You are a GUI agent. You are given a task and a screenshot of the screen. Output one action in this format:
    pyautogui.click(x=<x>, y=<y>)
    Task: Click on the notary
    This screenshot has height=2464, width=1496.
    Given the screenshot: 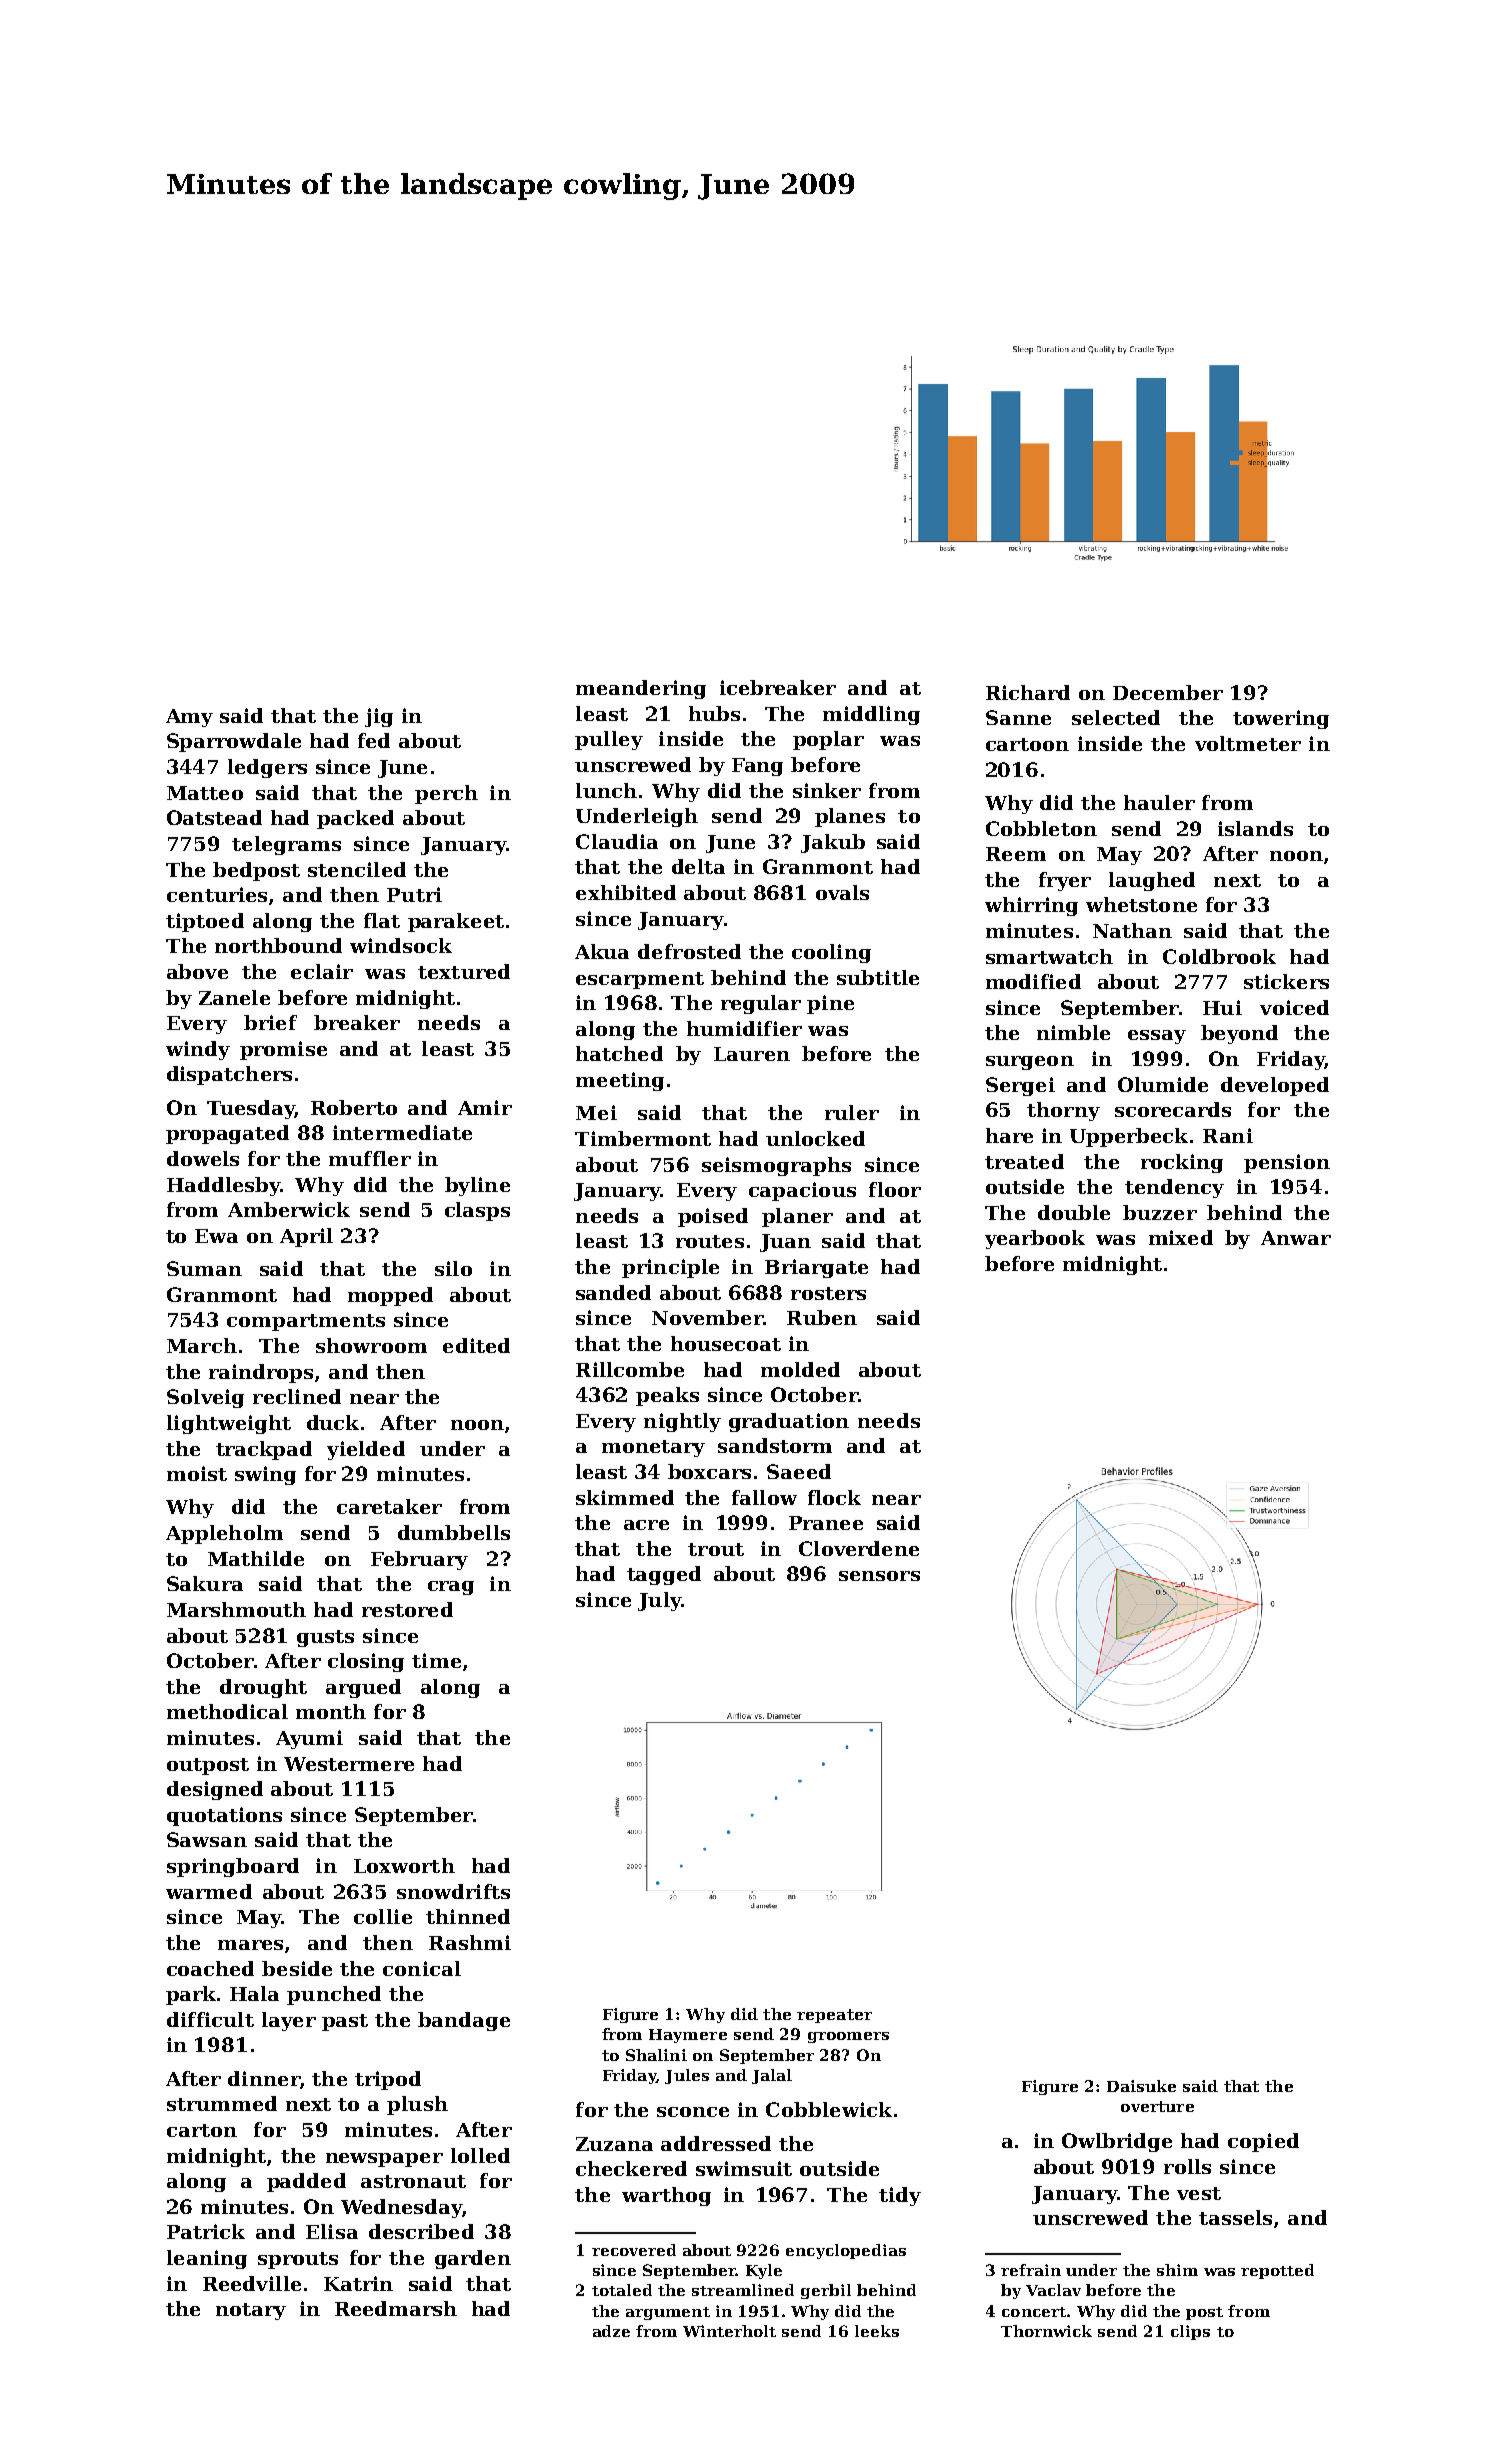 What is the action you would take?
    pyautogui.click(x=251, y=2311)
